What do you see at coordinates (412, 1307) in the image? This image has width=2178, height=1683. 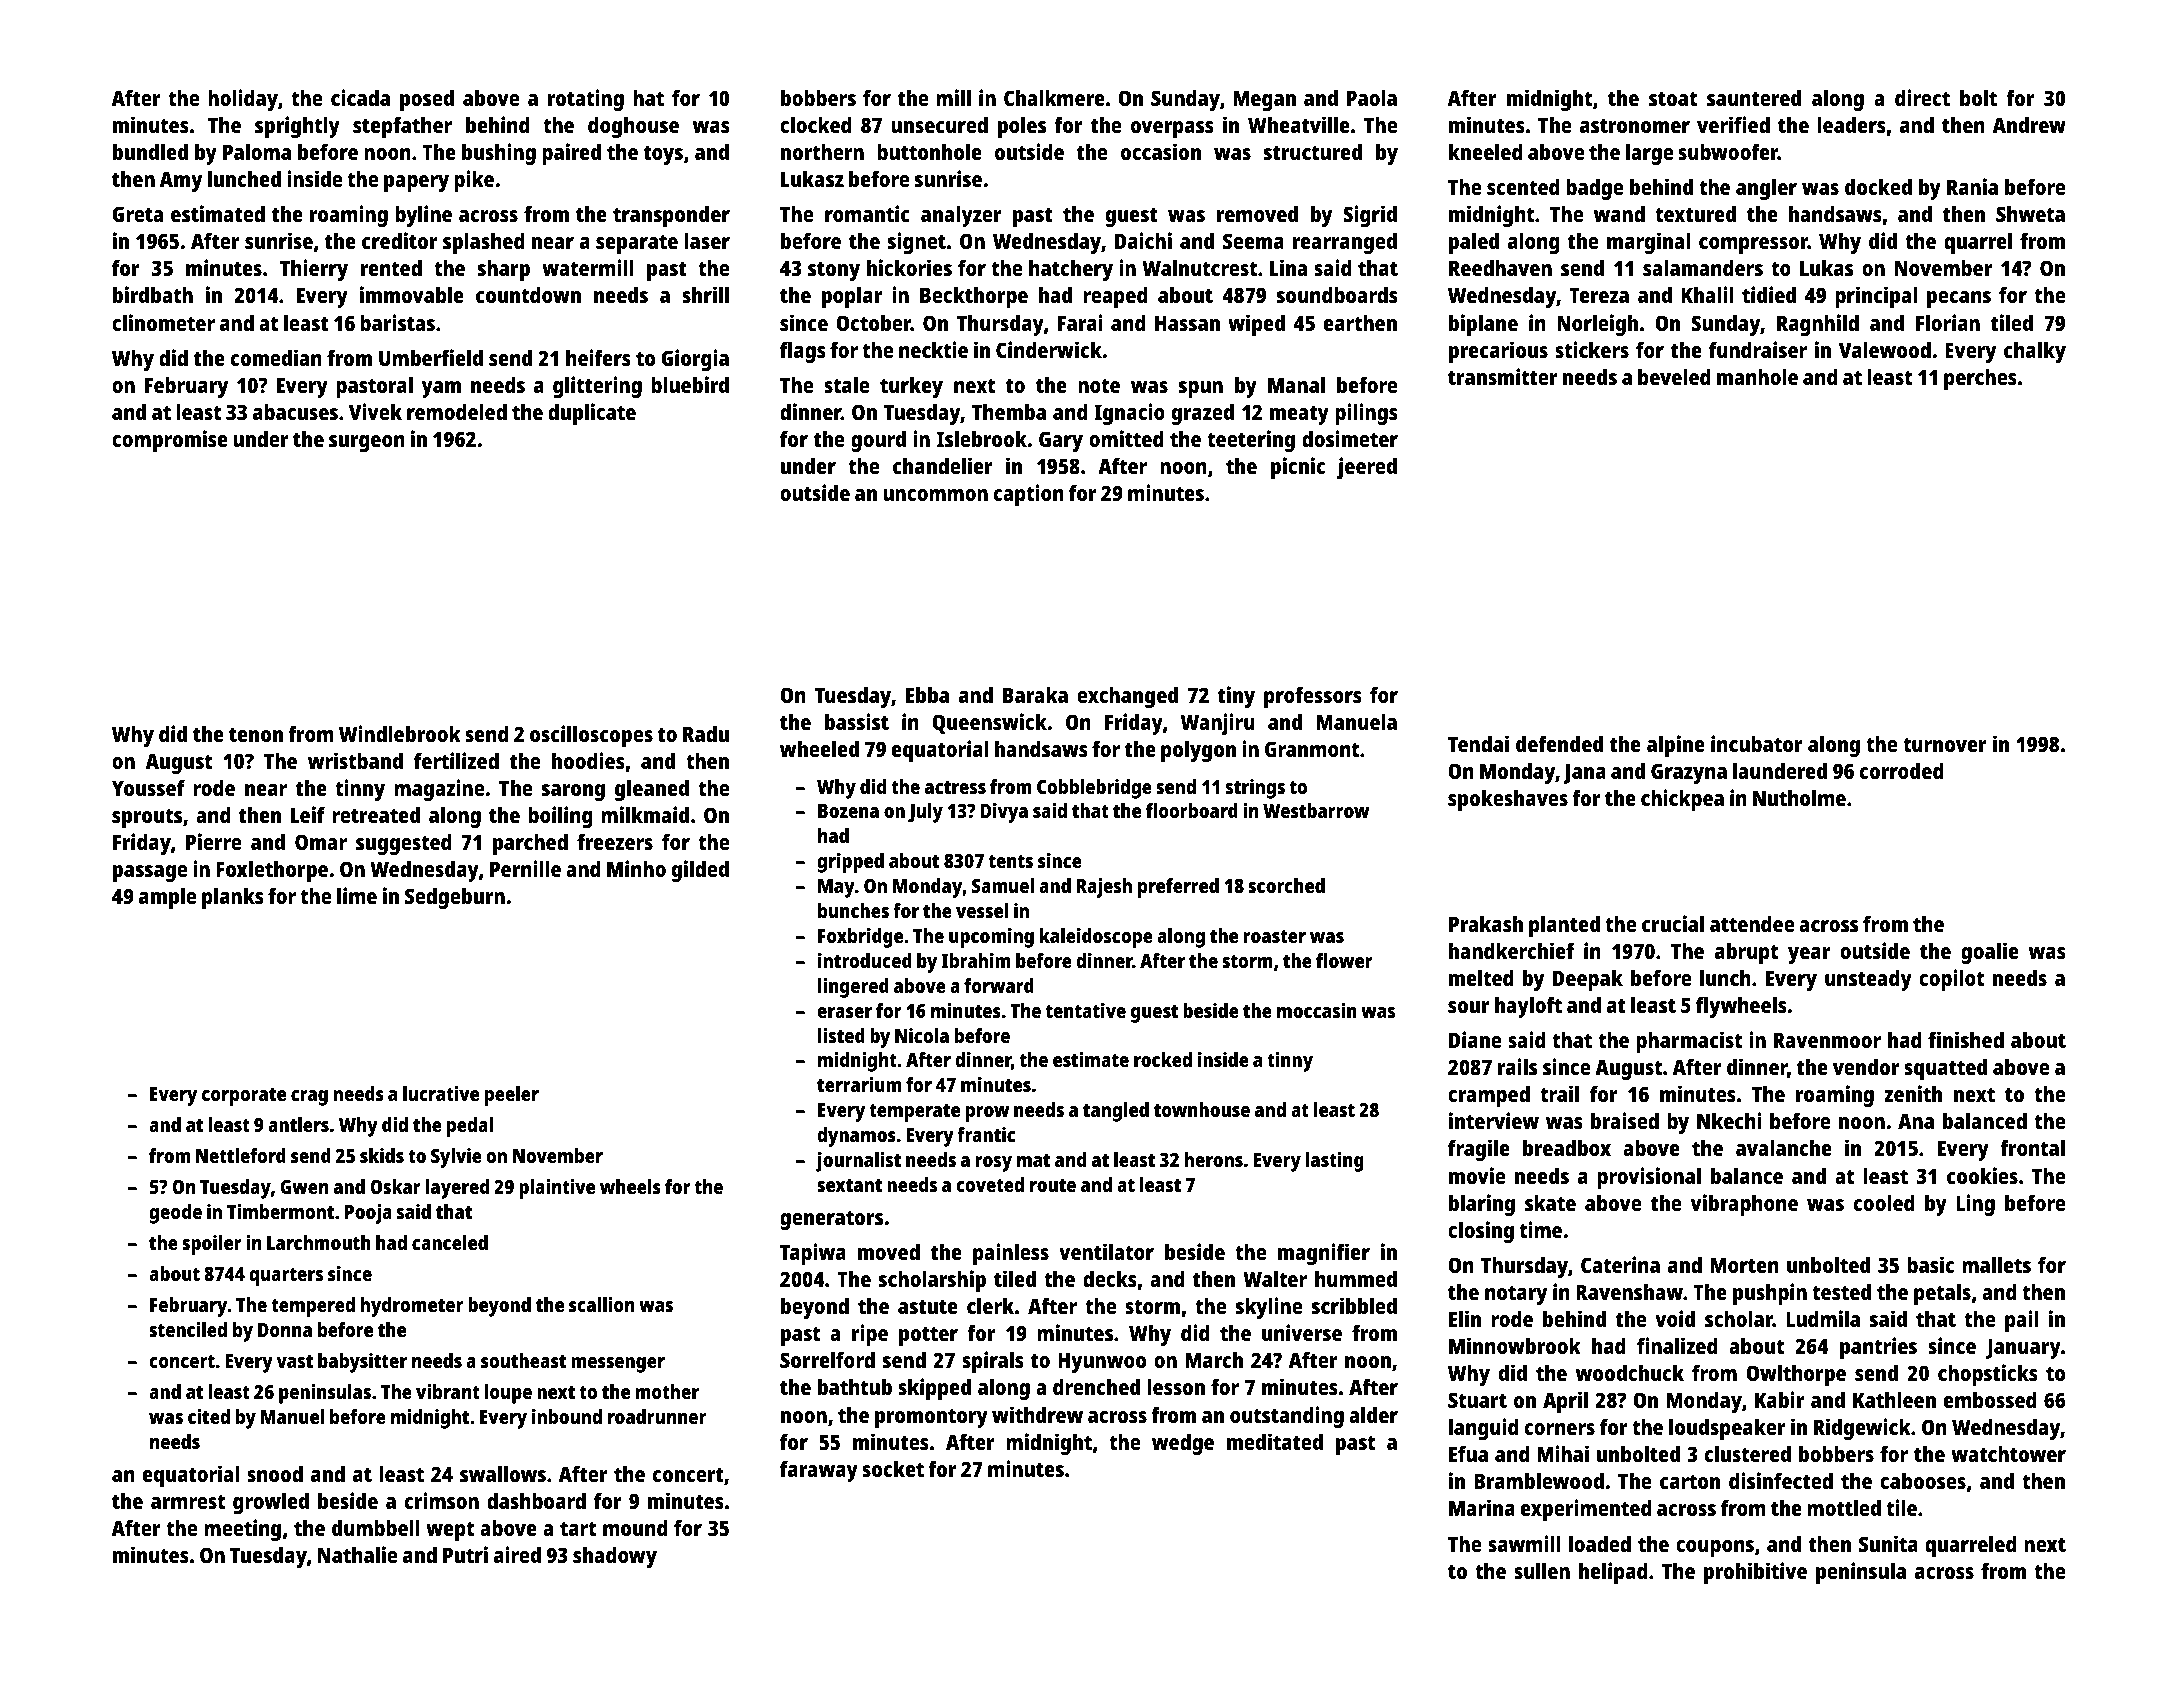 I see `hydrometer` at bounding box center [412, 1307].
